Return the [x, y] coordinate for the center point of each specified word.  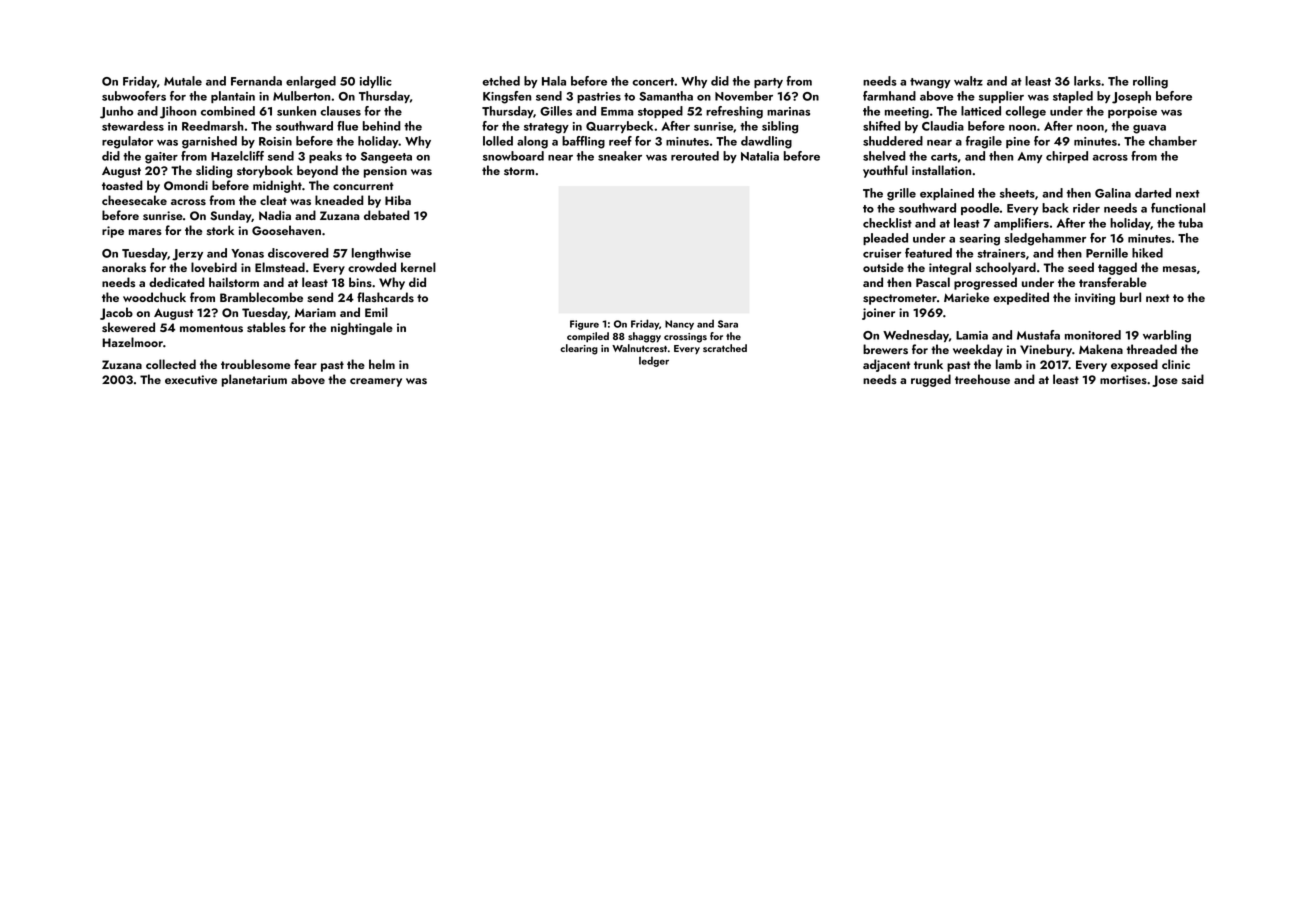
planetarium [254, 380]
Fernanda [256, 81]
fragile [984, 142]
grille [901, 194]
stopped [660, 112]
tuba [1190, 223]
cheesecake [134, 200]
